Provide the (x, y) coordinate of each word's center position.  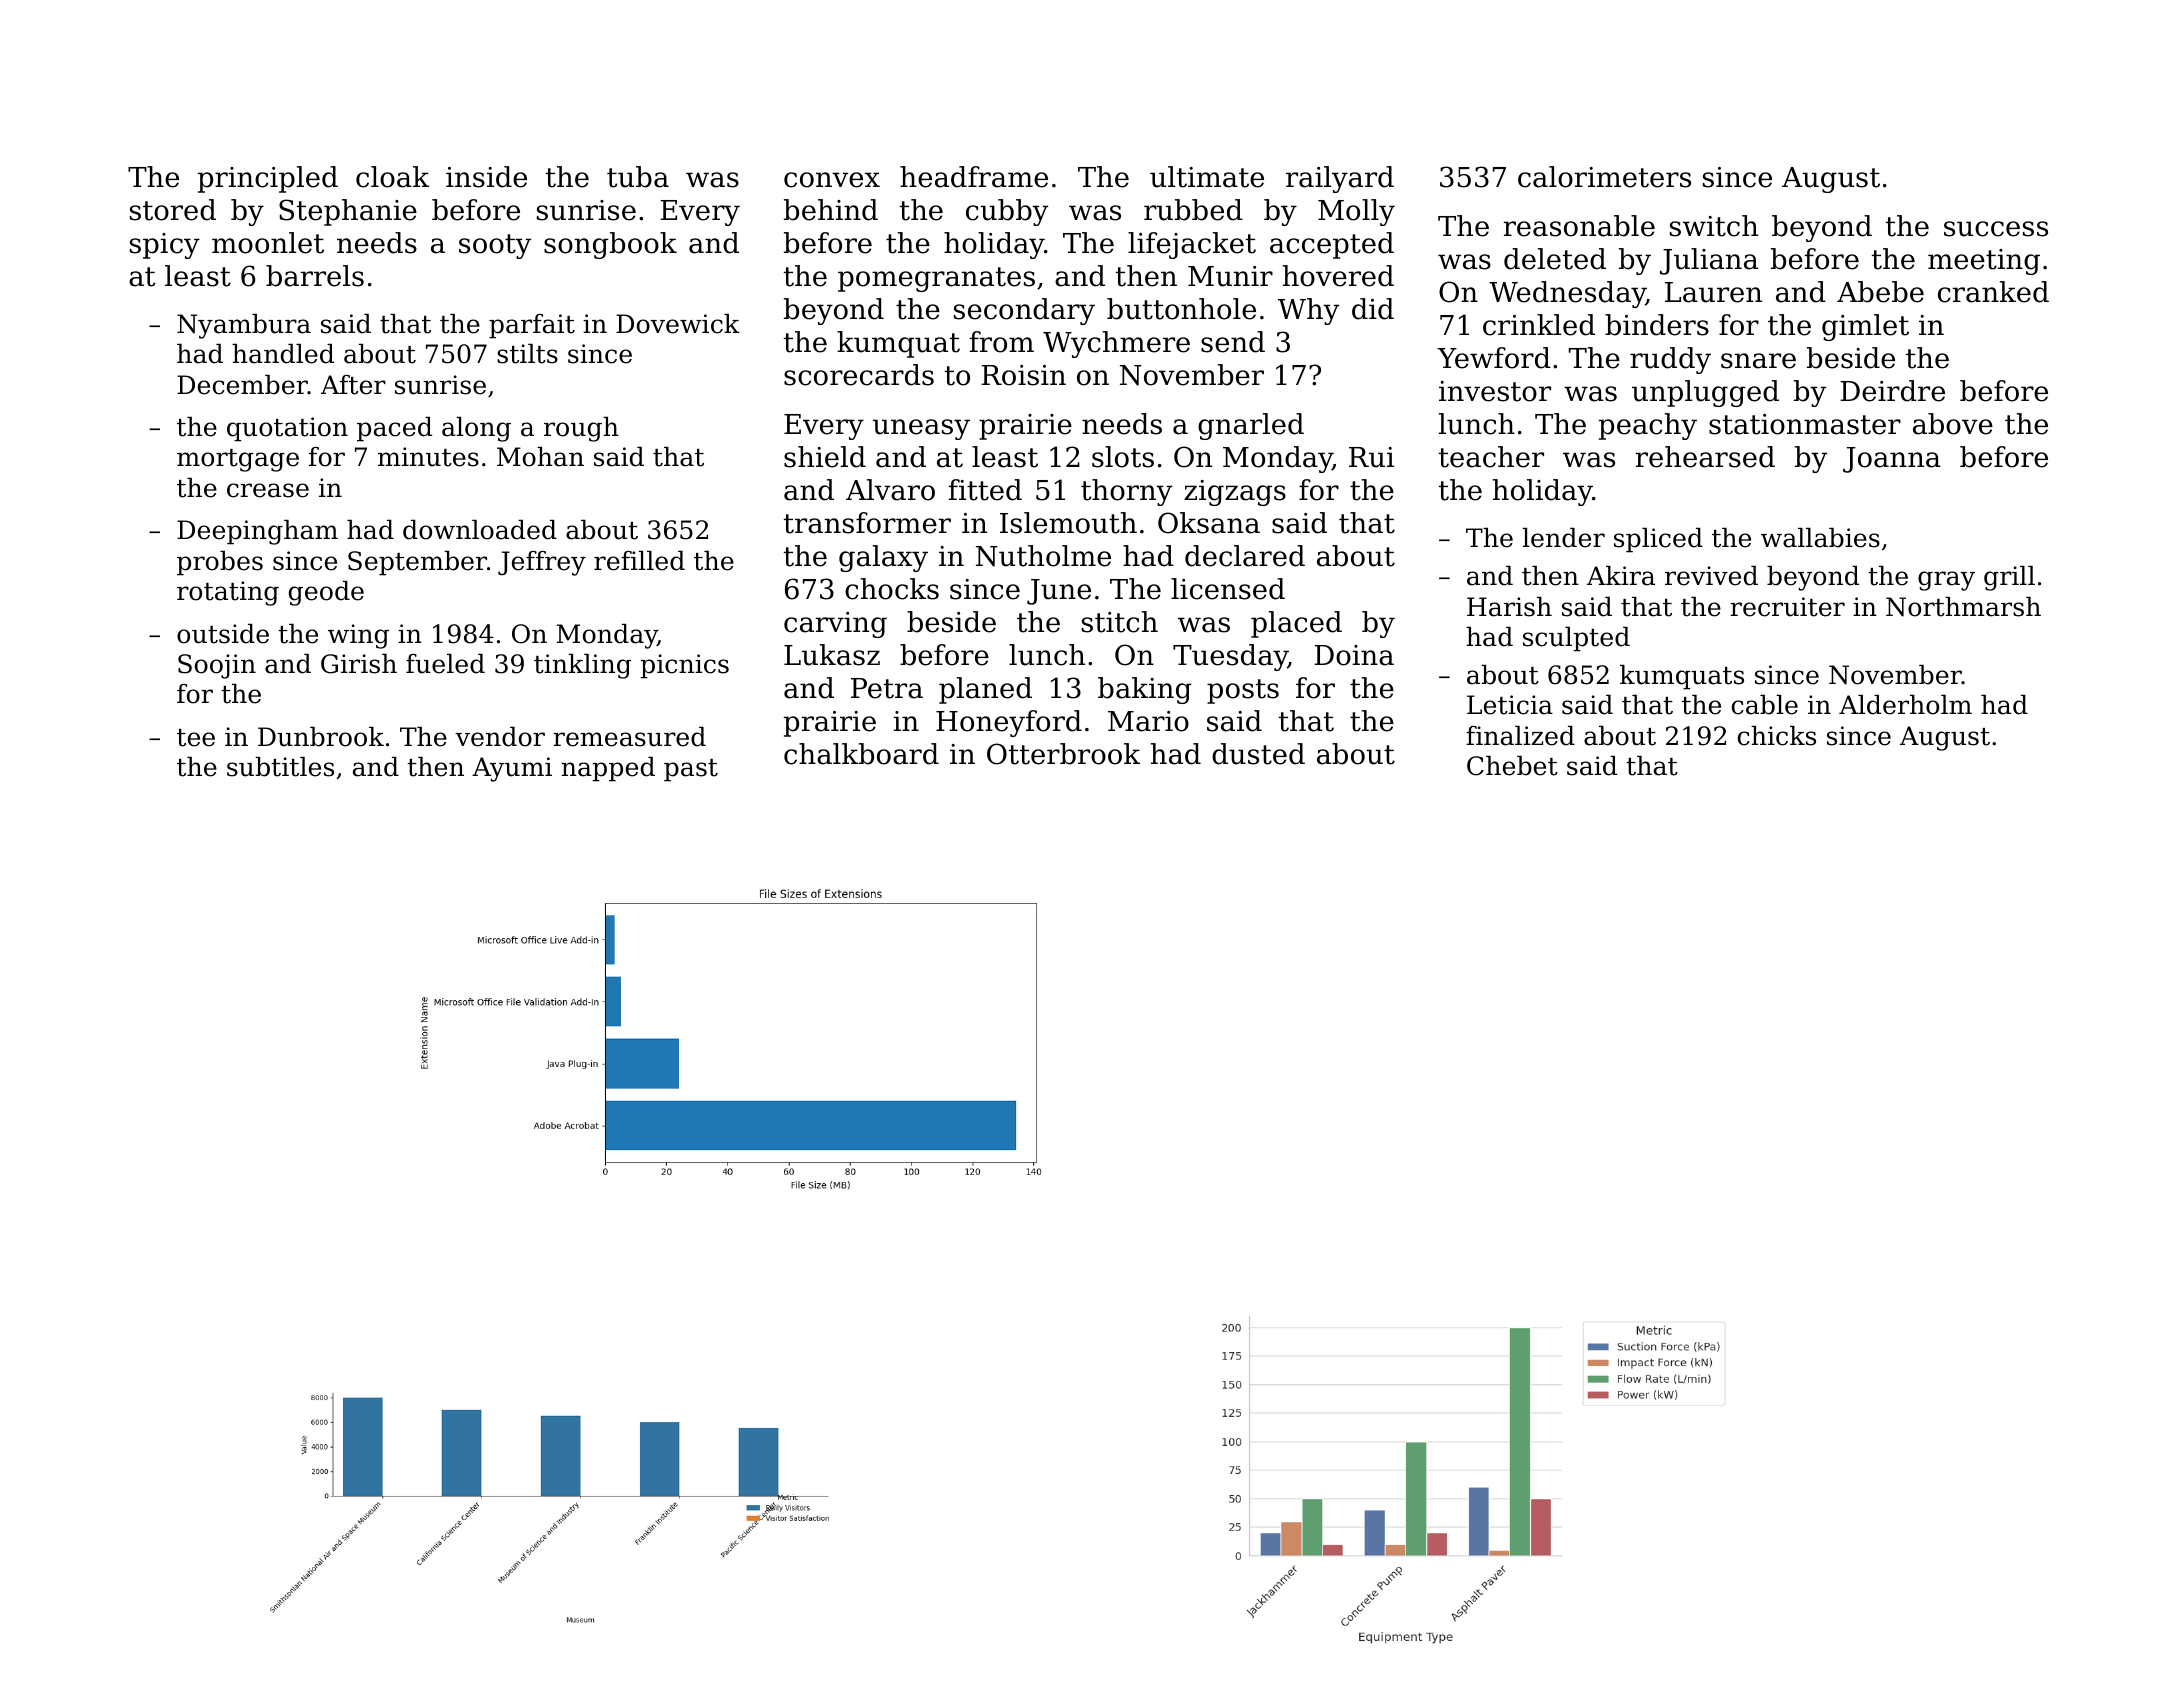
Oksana (1209, 523)
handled (283, 354)
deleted (1555, 259)
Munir (1230, 276)
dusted (1258, 754)
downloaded (480, 530)
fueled (445, 664)
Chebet (1512, 766)
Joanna (1892, 460)
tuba (638, 177)
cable (1765, 705)
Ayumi (512, 769)
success (1996, 229)
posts (1243, 691)
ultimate (1207, 177)
